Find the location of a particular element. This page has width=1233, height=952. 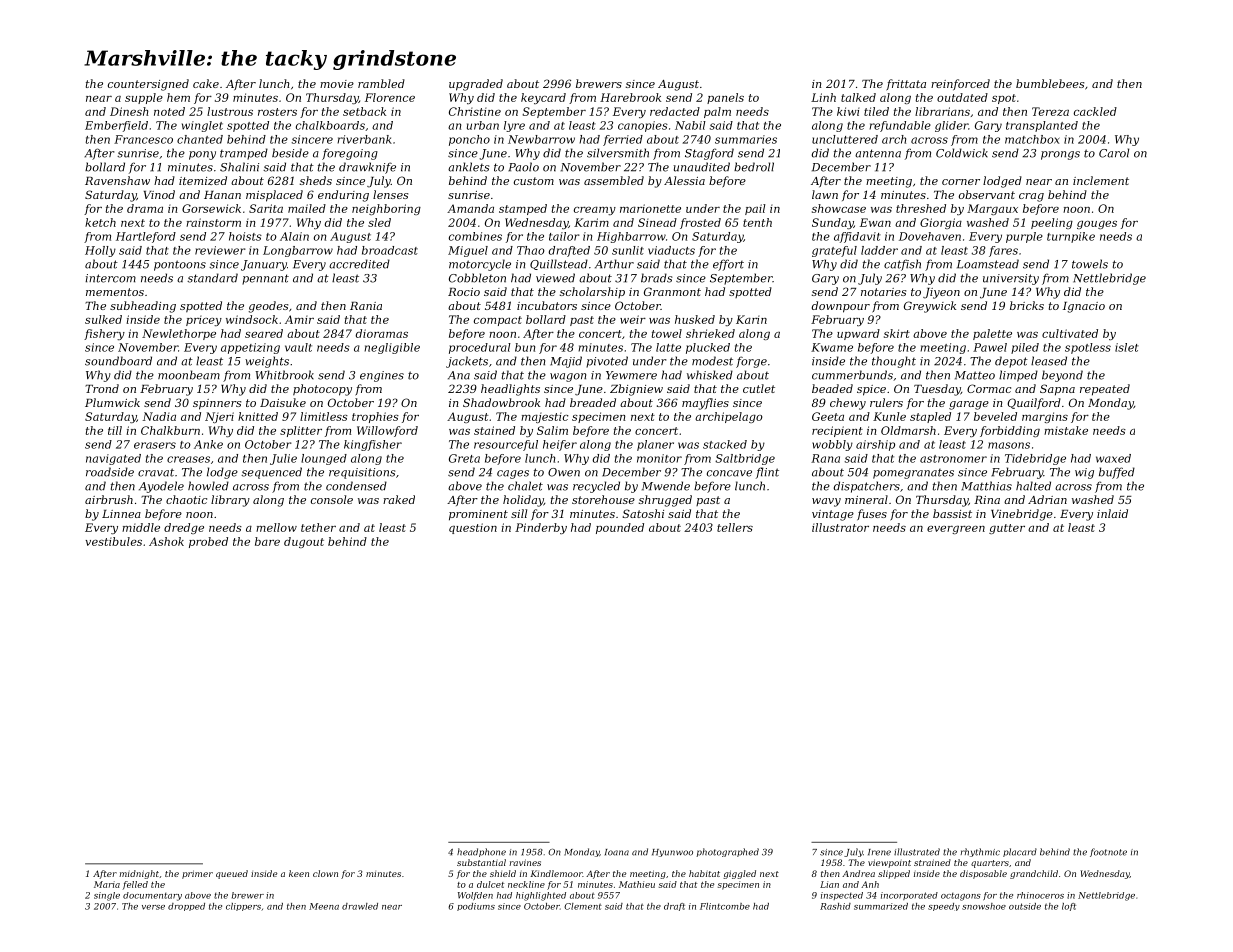

librarians is located at coordinates (942, 111).
